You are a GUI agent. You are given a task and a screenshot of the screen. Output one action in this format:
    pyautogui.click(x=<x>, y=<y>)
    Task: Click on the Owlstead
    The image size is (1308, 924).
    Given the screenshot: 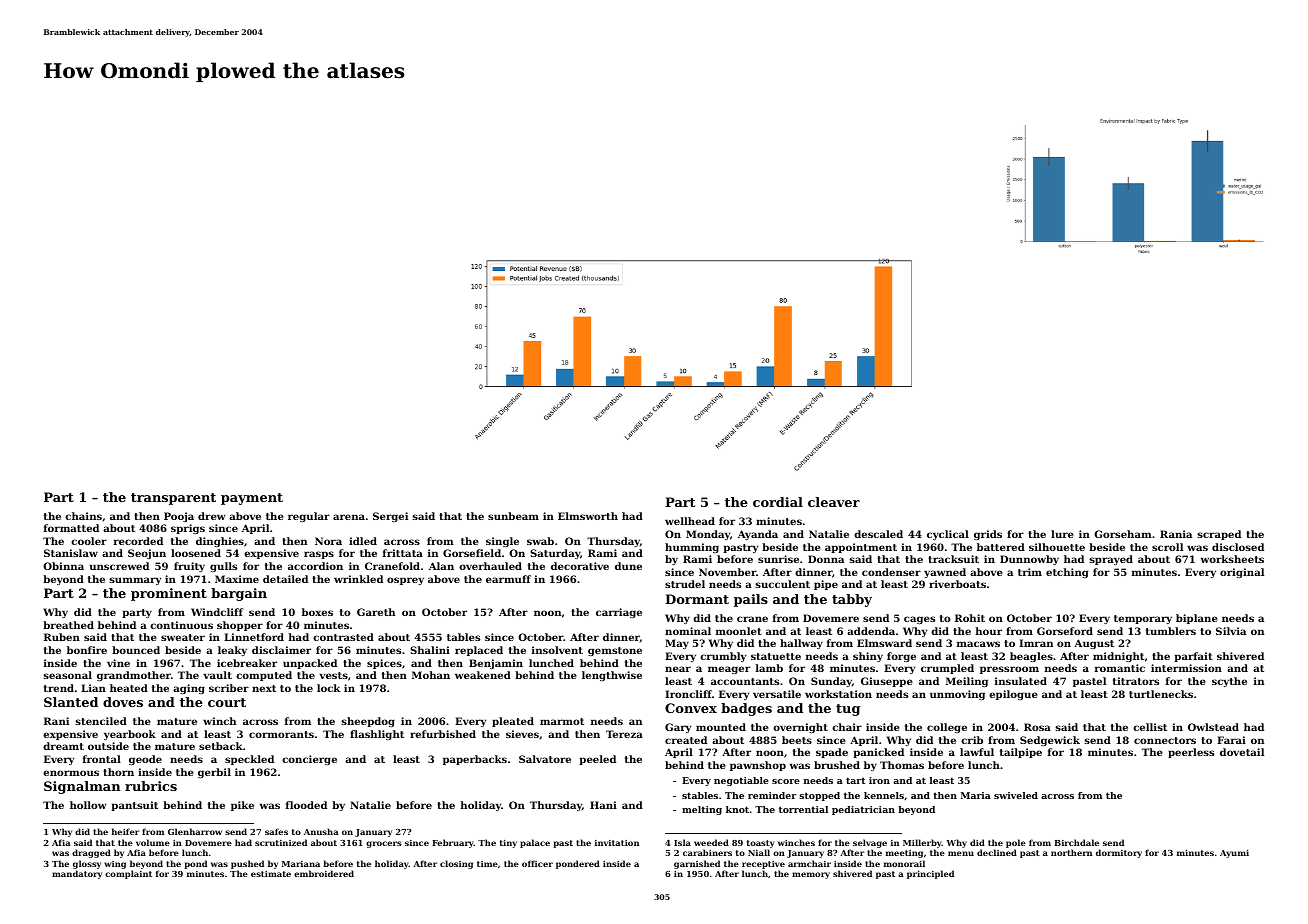 What is the action you would take?
    pyautogui.click(x=1213, y=727)
